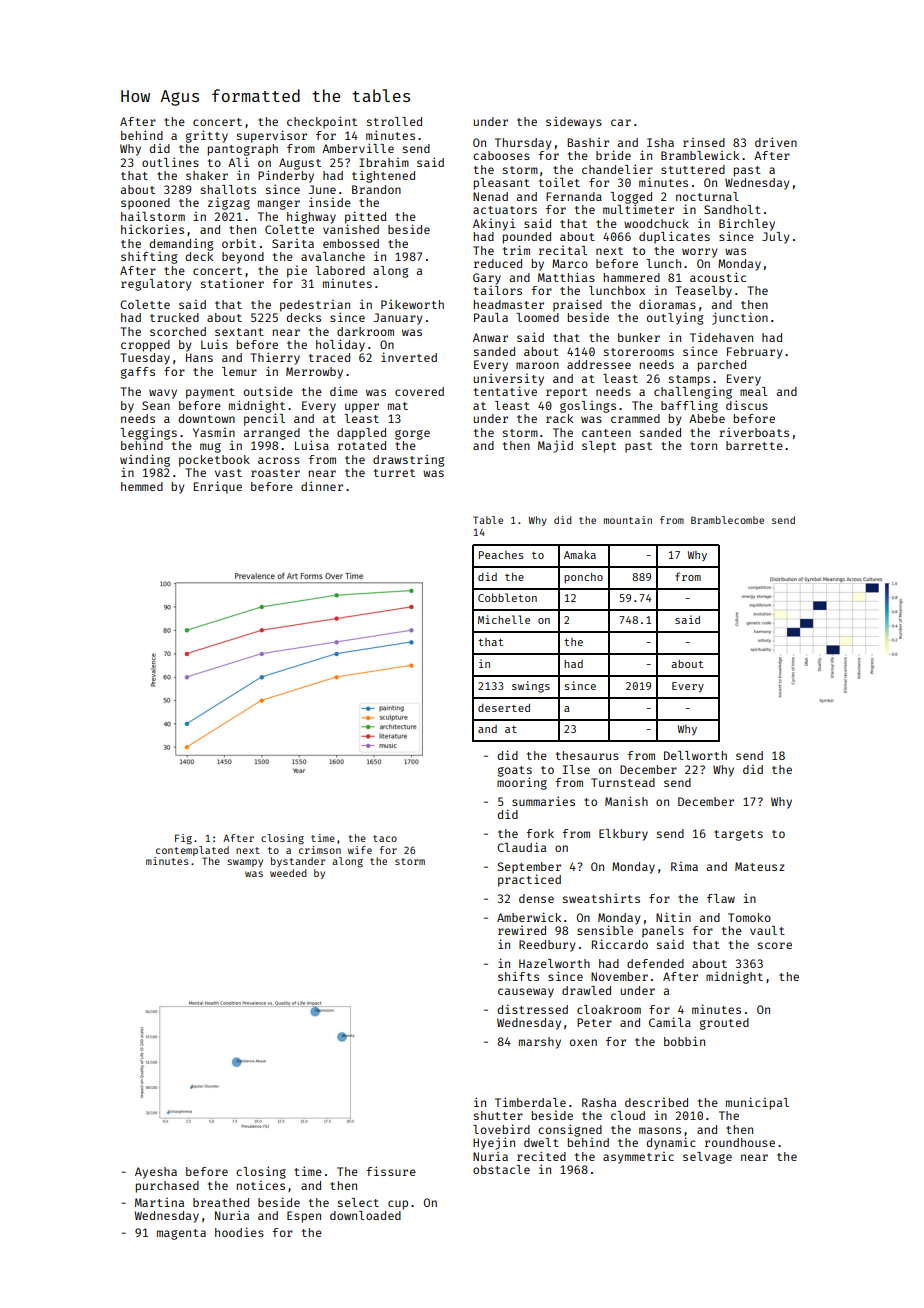 The height and width of the image is (1308, 924). I want to click on rinsed, so click(704, 142).
